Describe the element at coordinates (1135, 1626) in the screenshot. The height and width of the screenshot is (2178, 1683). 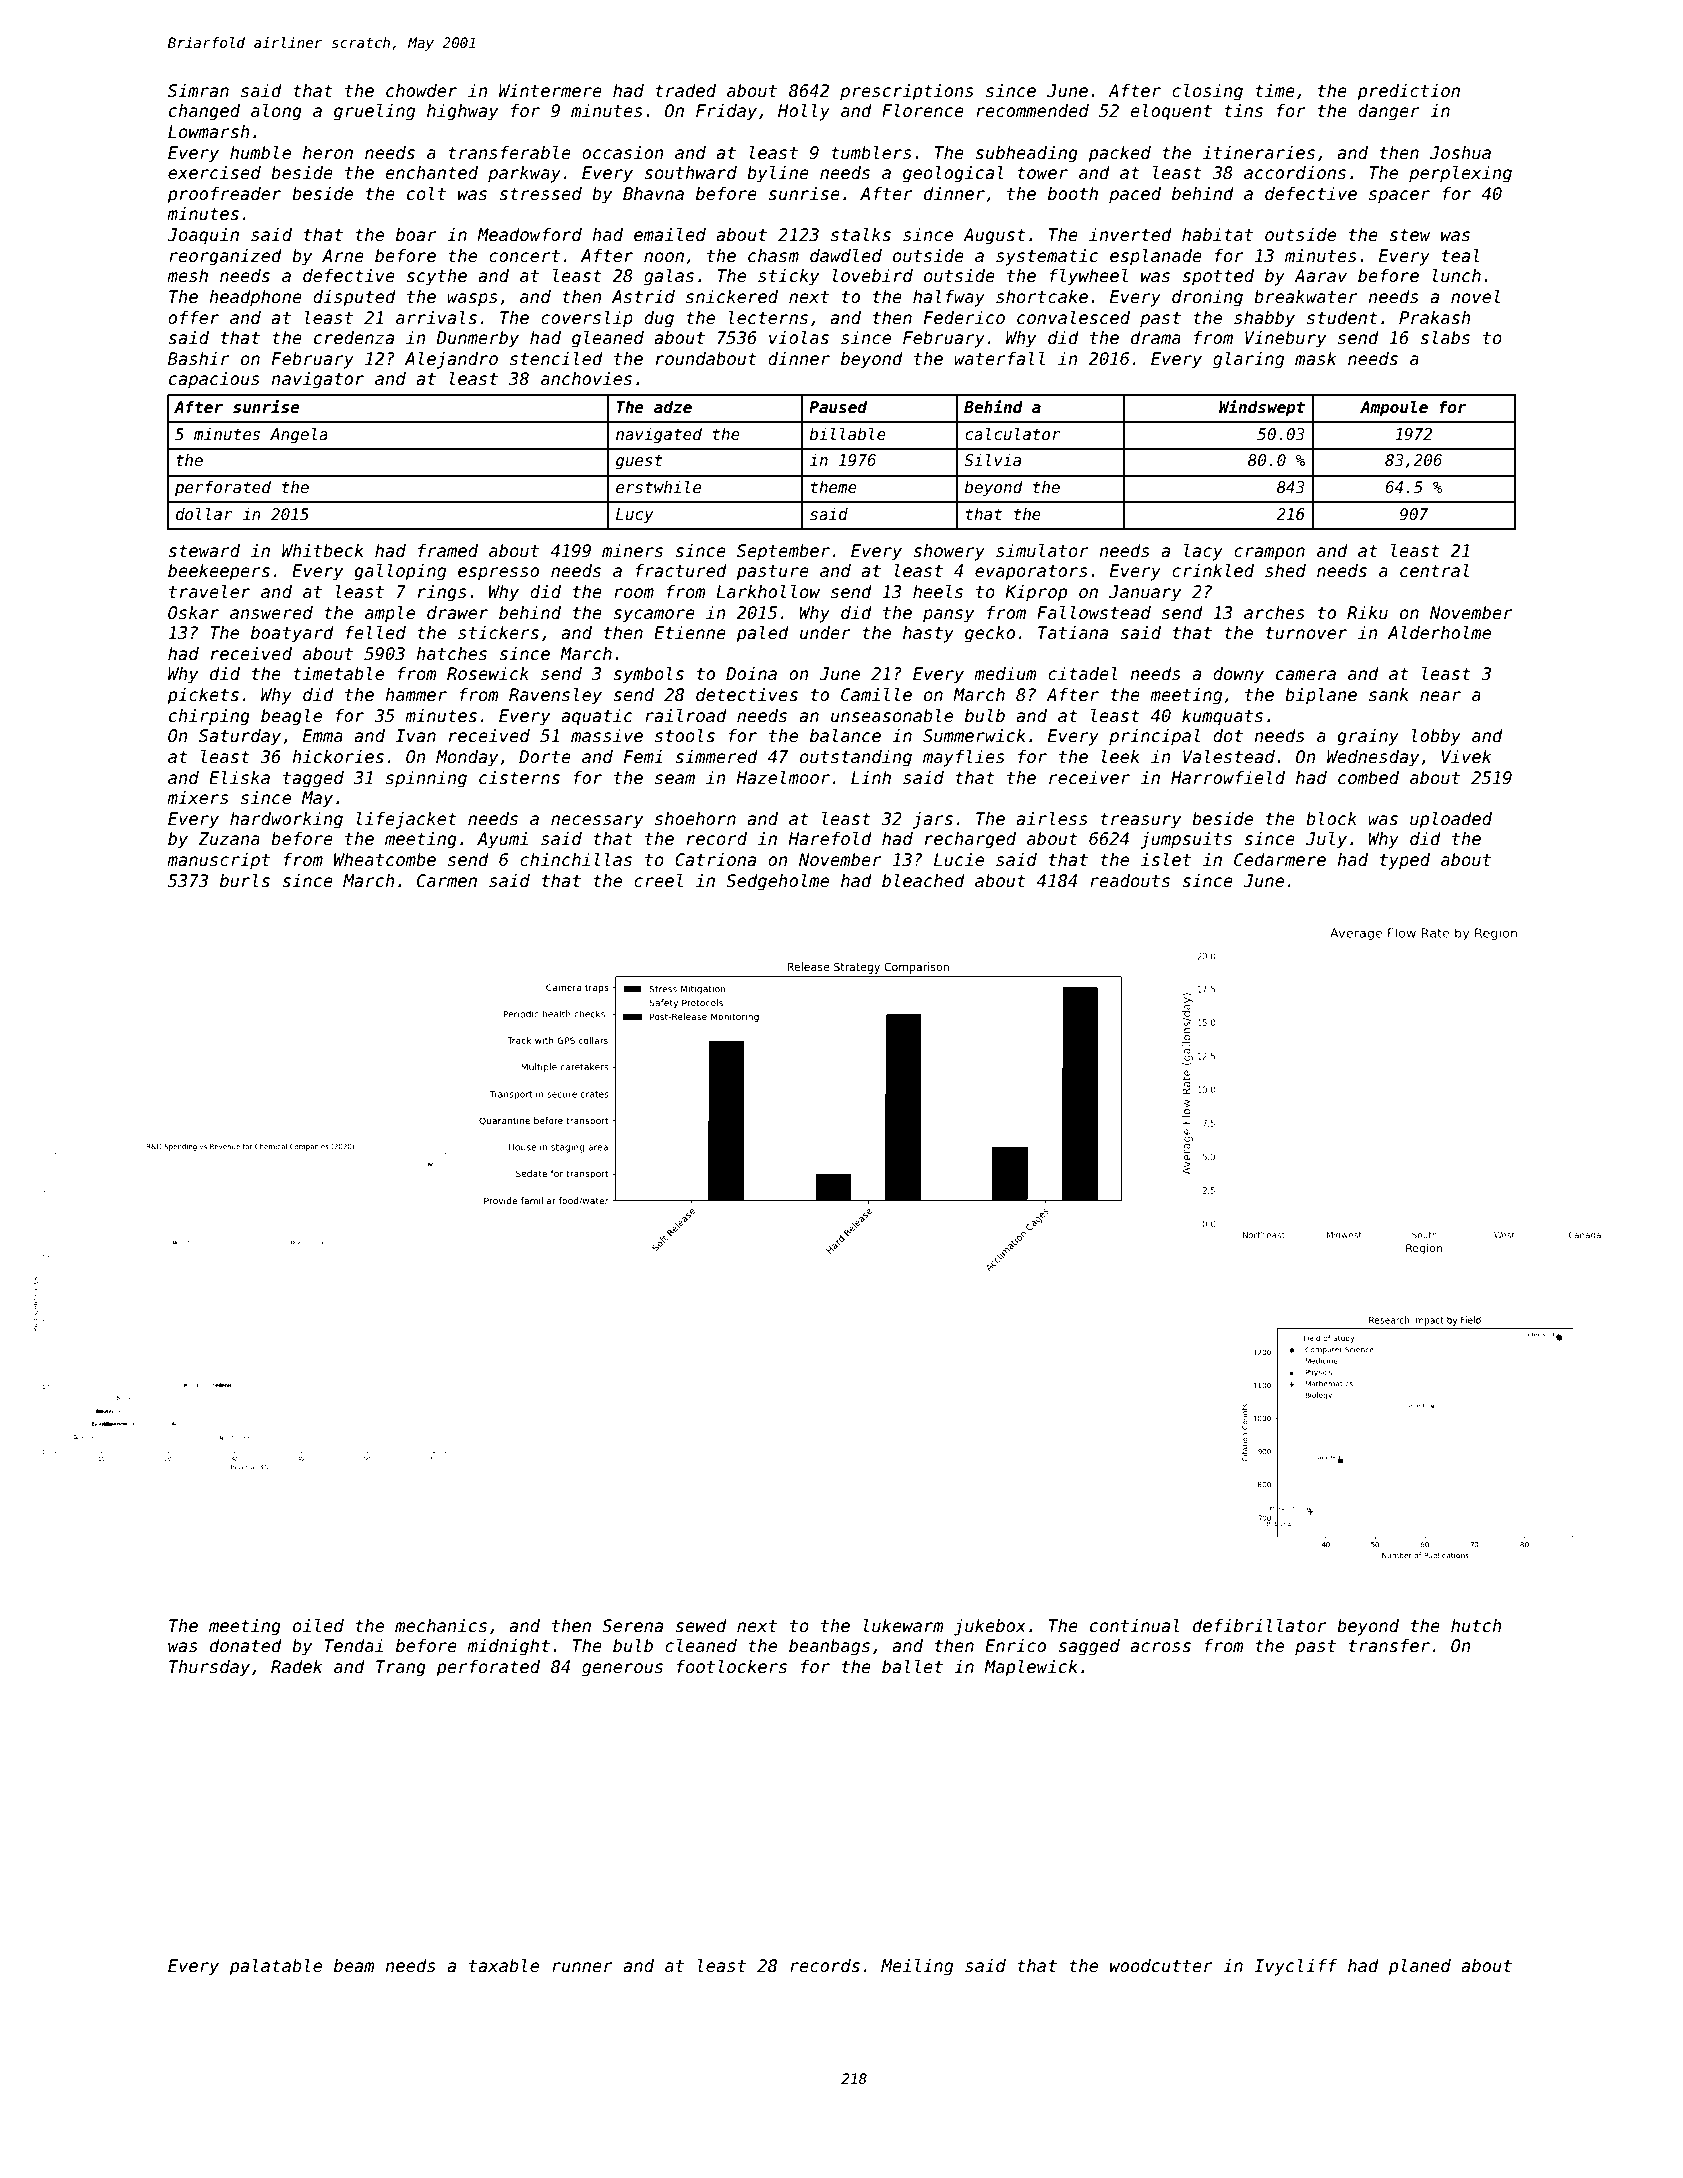
I see `continual` at that location.
